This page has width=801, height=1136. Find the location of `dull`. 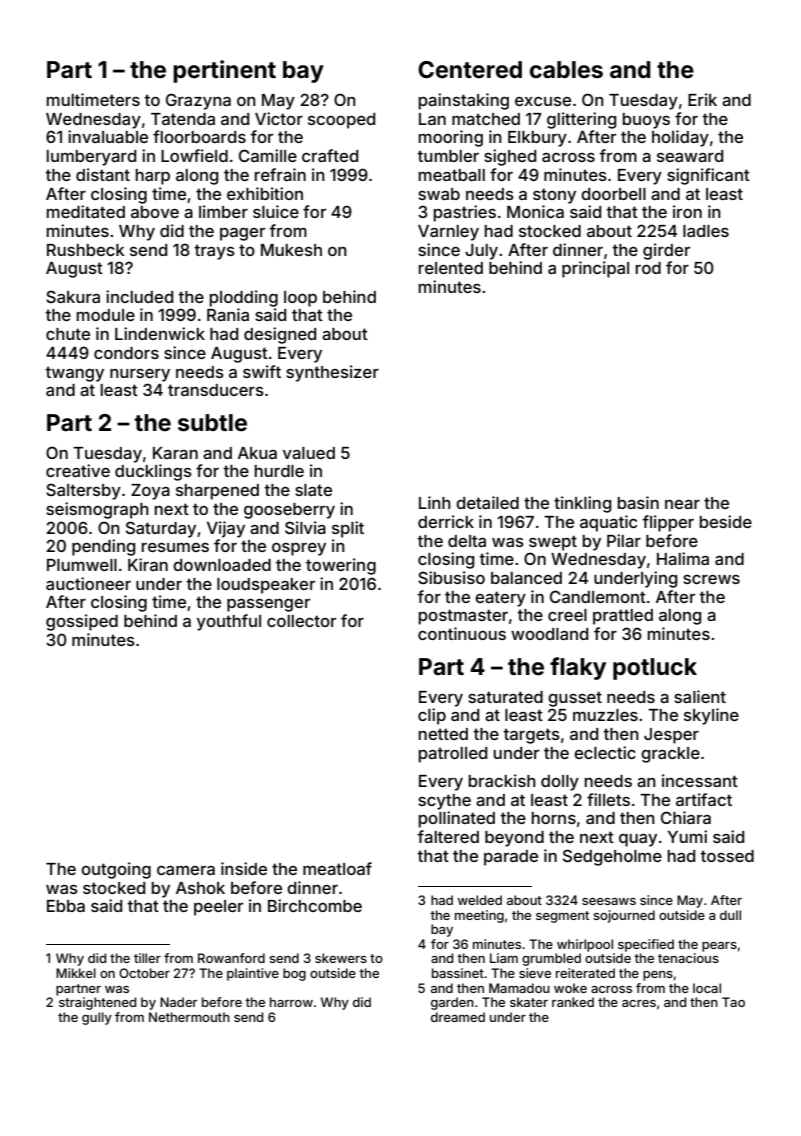

dull is located at coordinates (730, 915).
